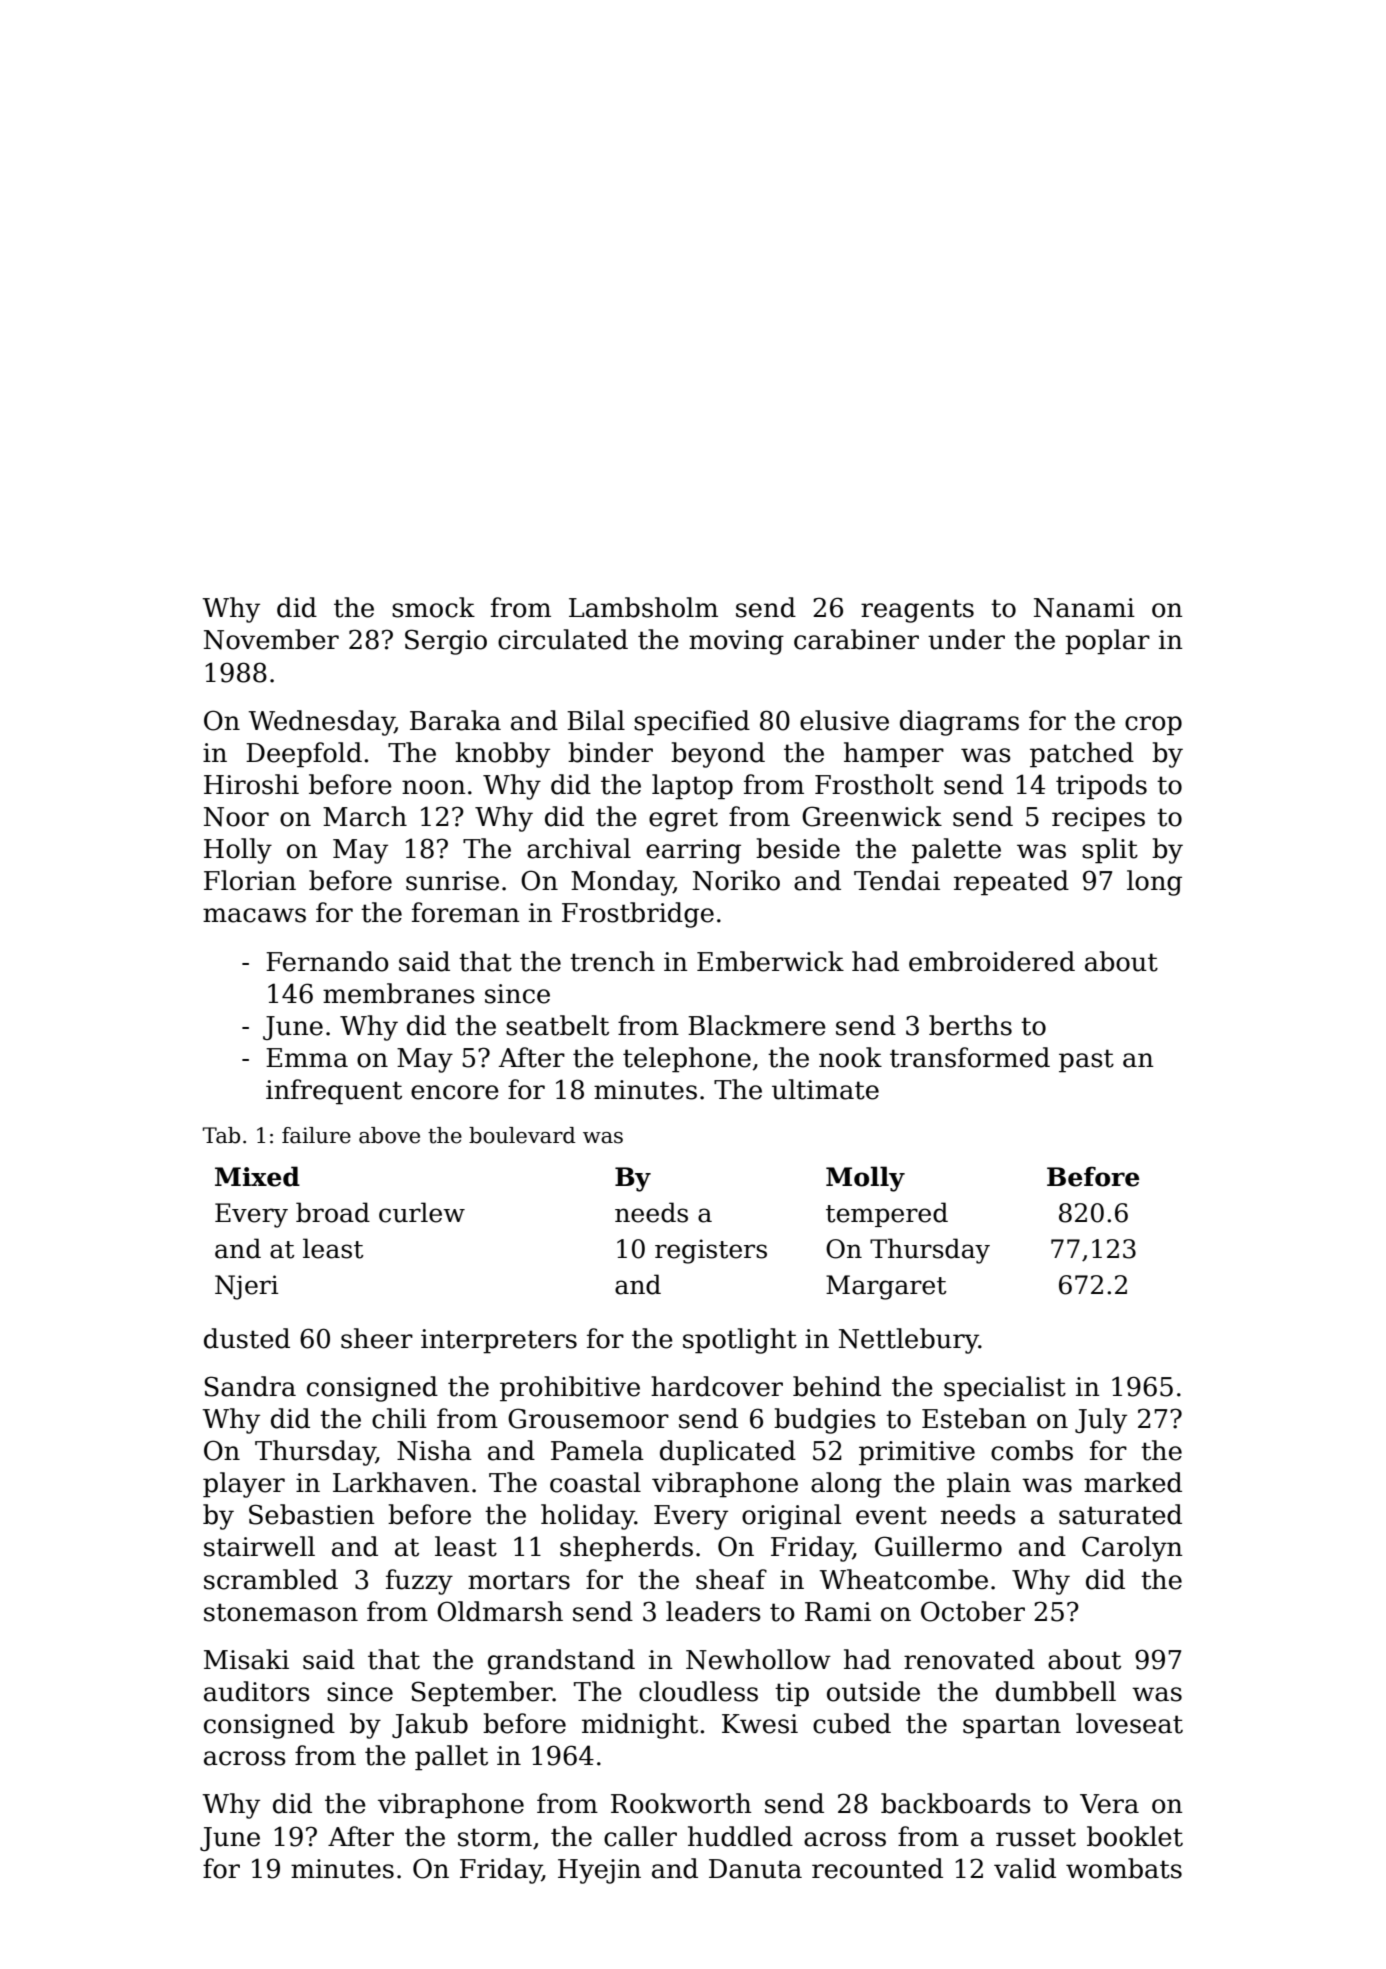 This page has width=1386, height=1969. I want to click on beyond, so click(718, 755).
